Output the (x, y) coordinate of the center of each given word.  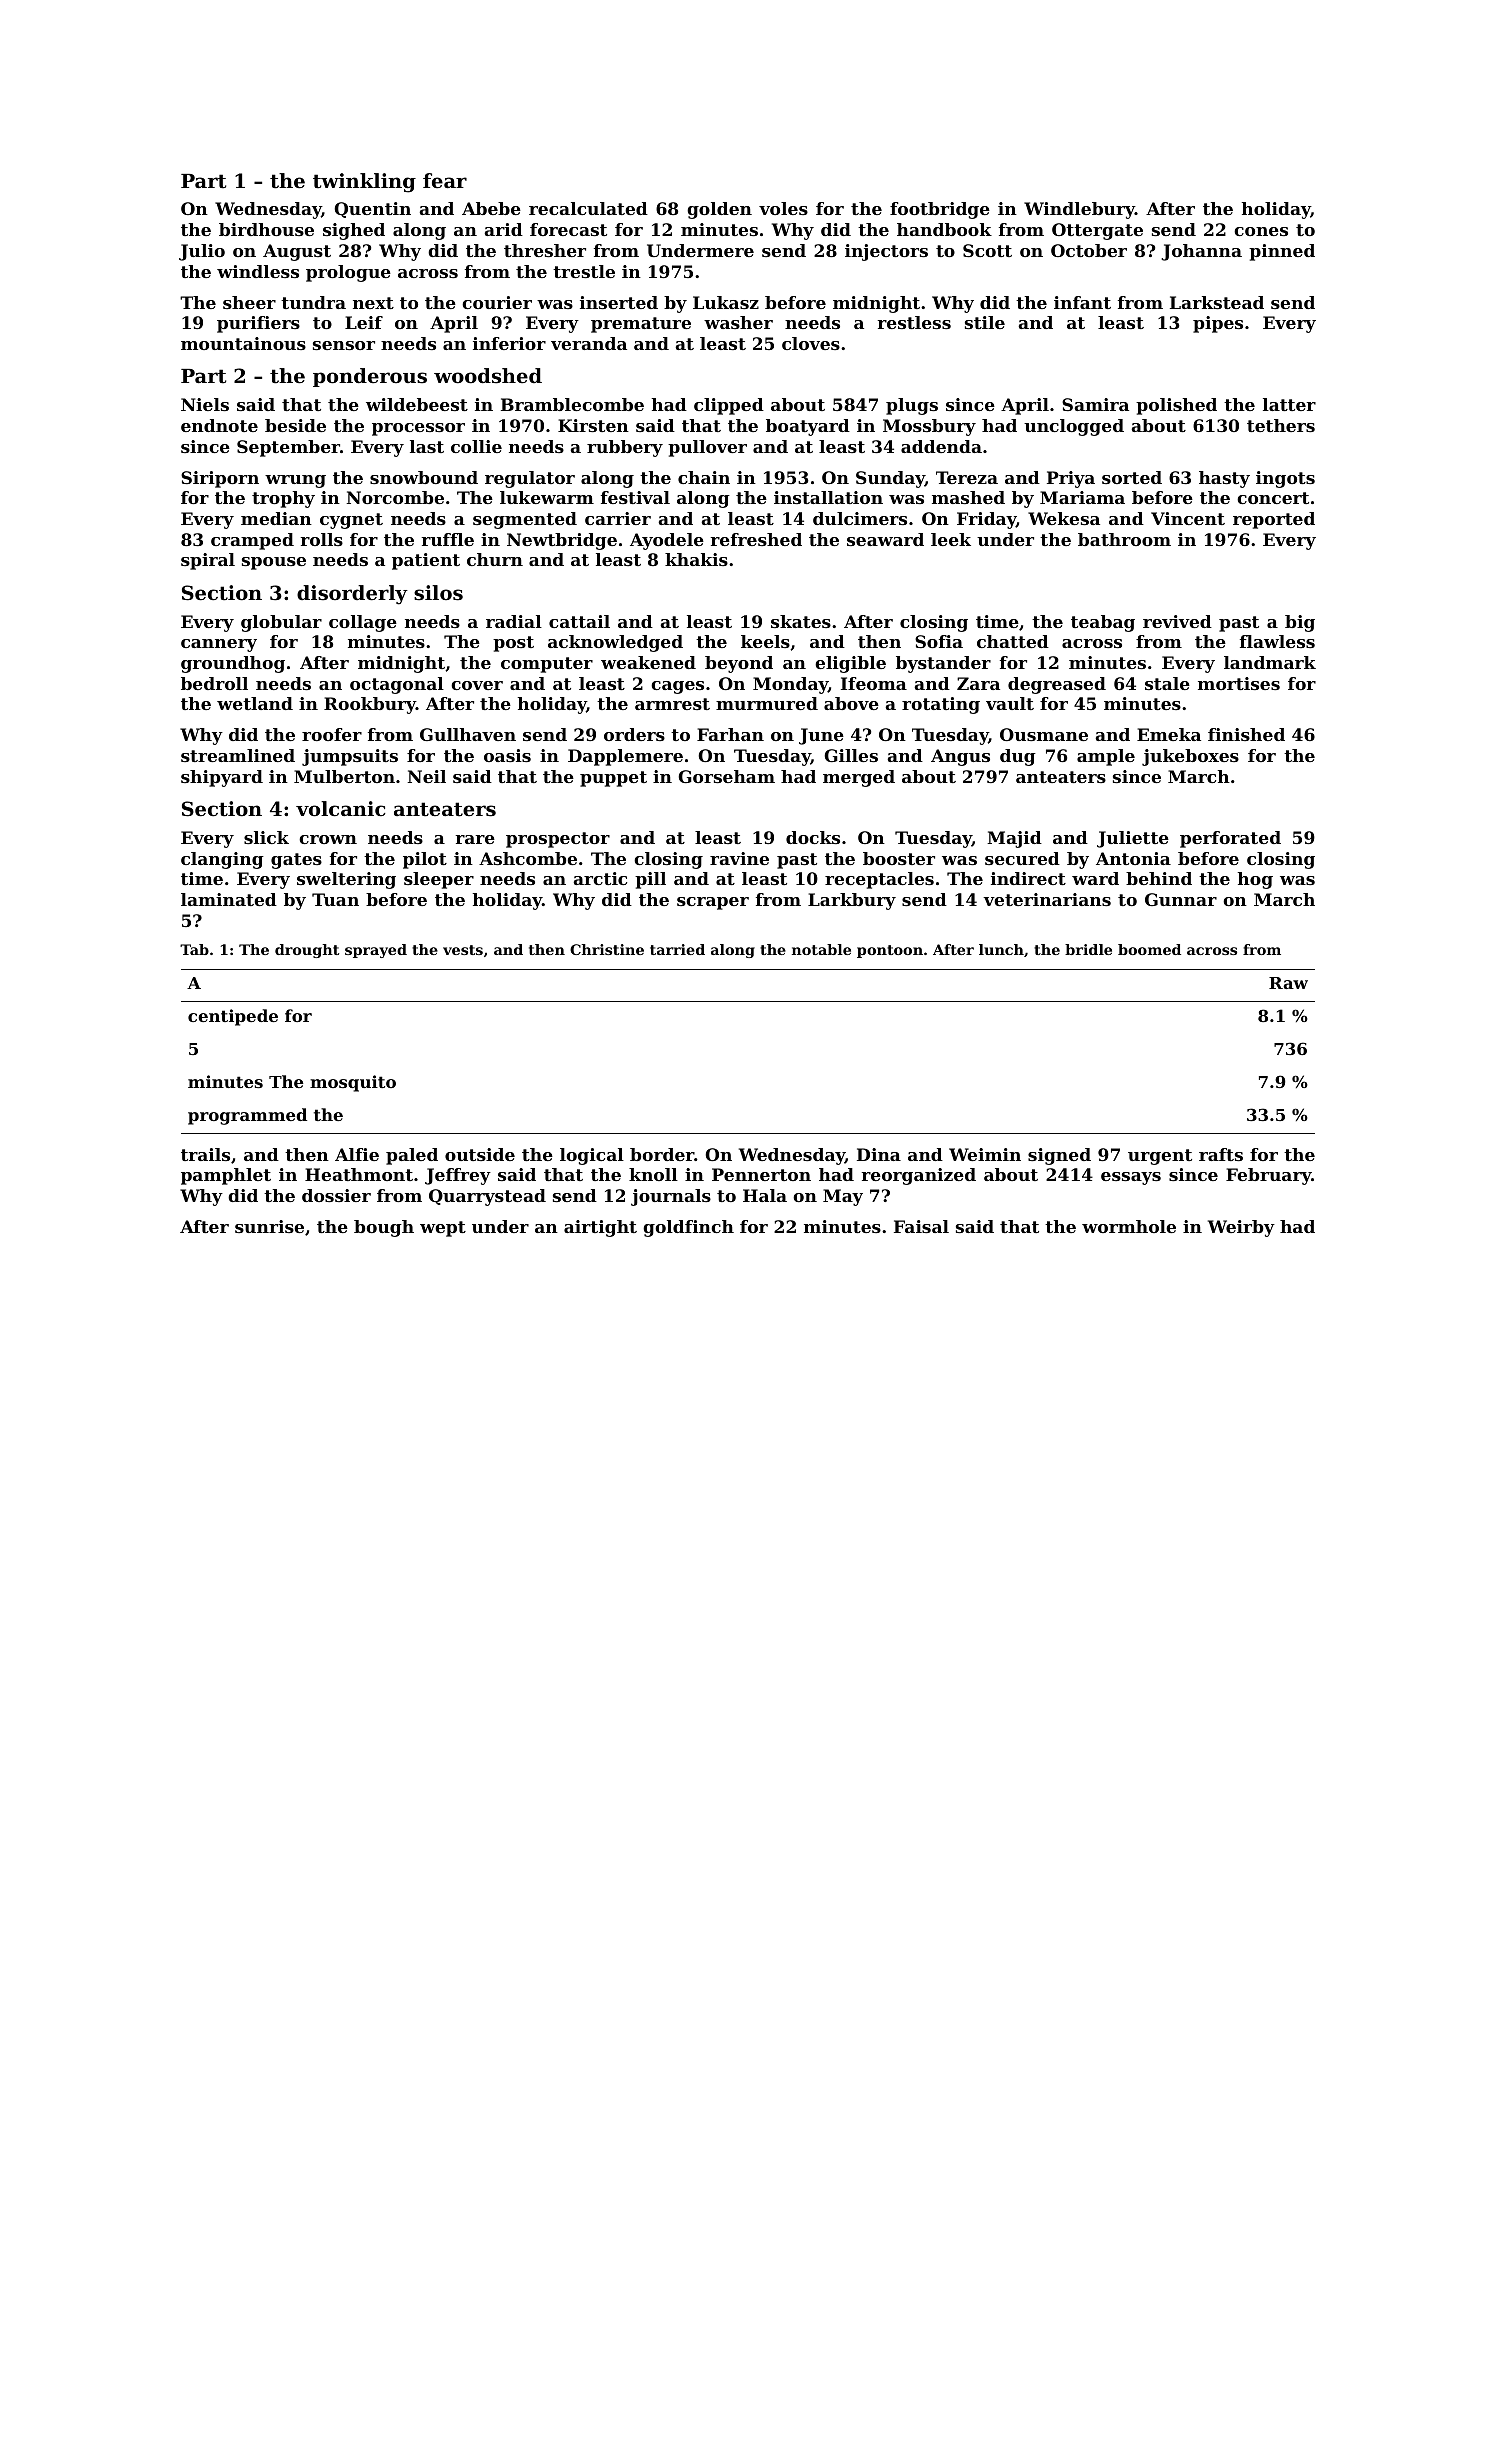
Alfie (357, 1154)
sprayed (376, 951)
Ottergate (1097, 231)
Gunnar (1181, 899)
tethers (1281, 425)
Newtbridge (562, 541)
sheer (249, 302)
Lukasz (726, 302)
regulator (530, 479)
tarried (677, 949)
